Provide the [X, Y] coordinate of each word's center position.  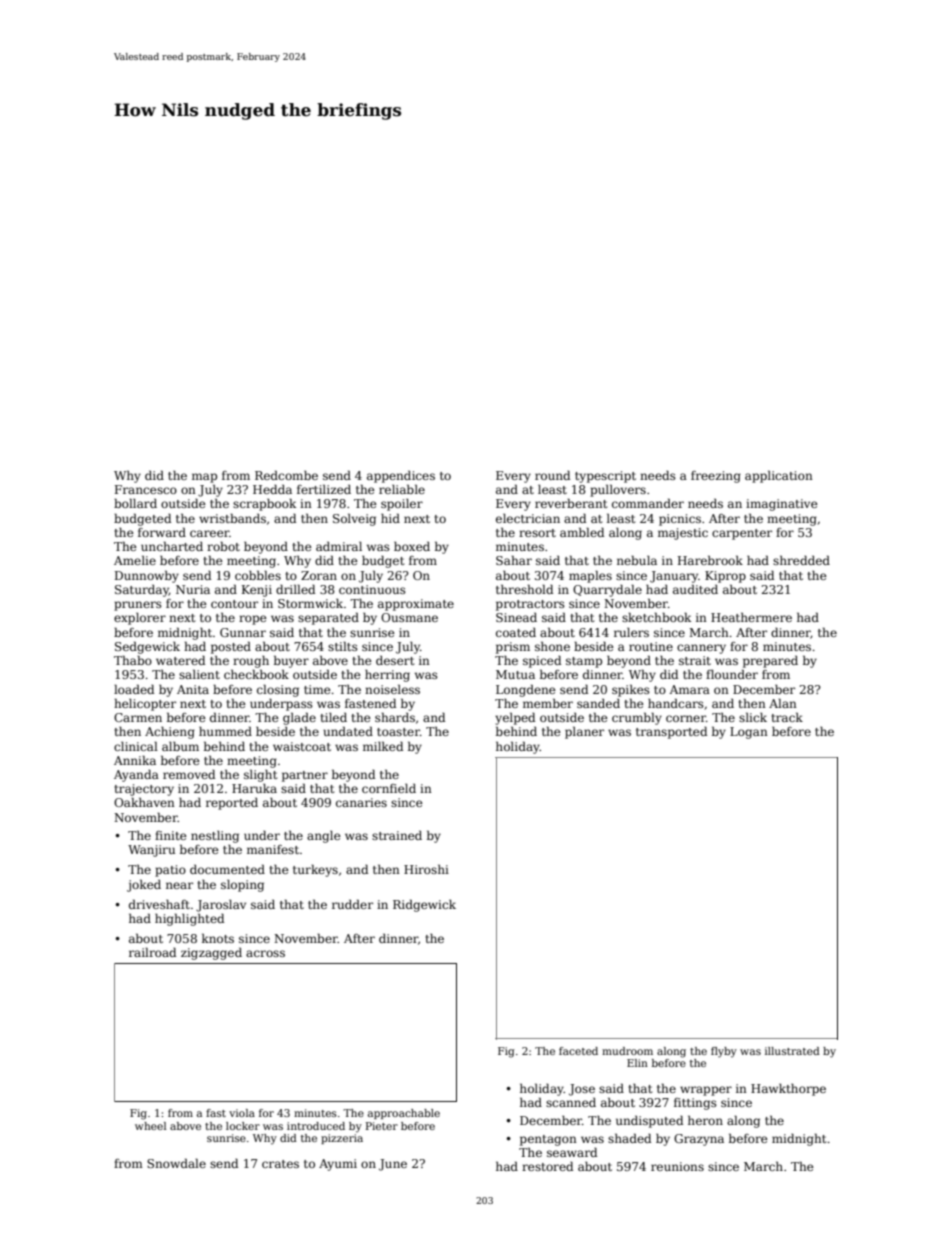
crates [280, 1164]
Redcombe [286, 475]
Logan [749, 733]
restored [547, 1166]
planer [584, 732]
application [779, 476]
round [552, 475]
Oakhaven [144, 802]
